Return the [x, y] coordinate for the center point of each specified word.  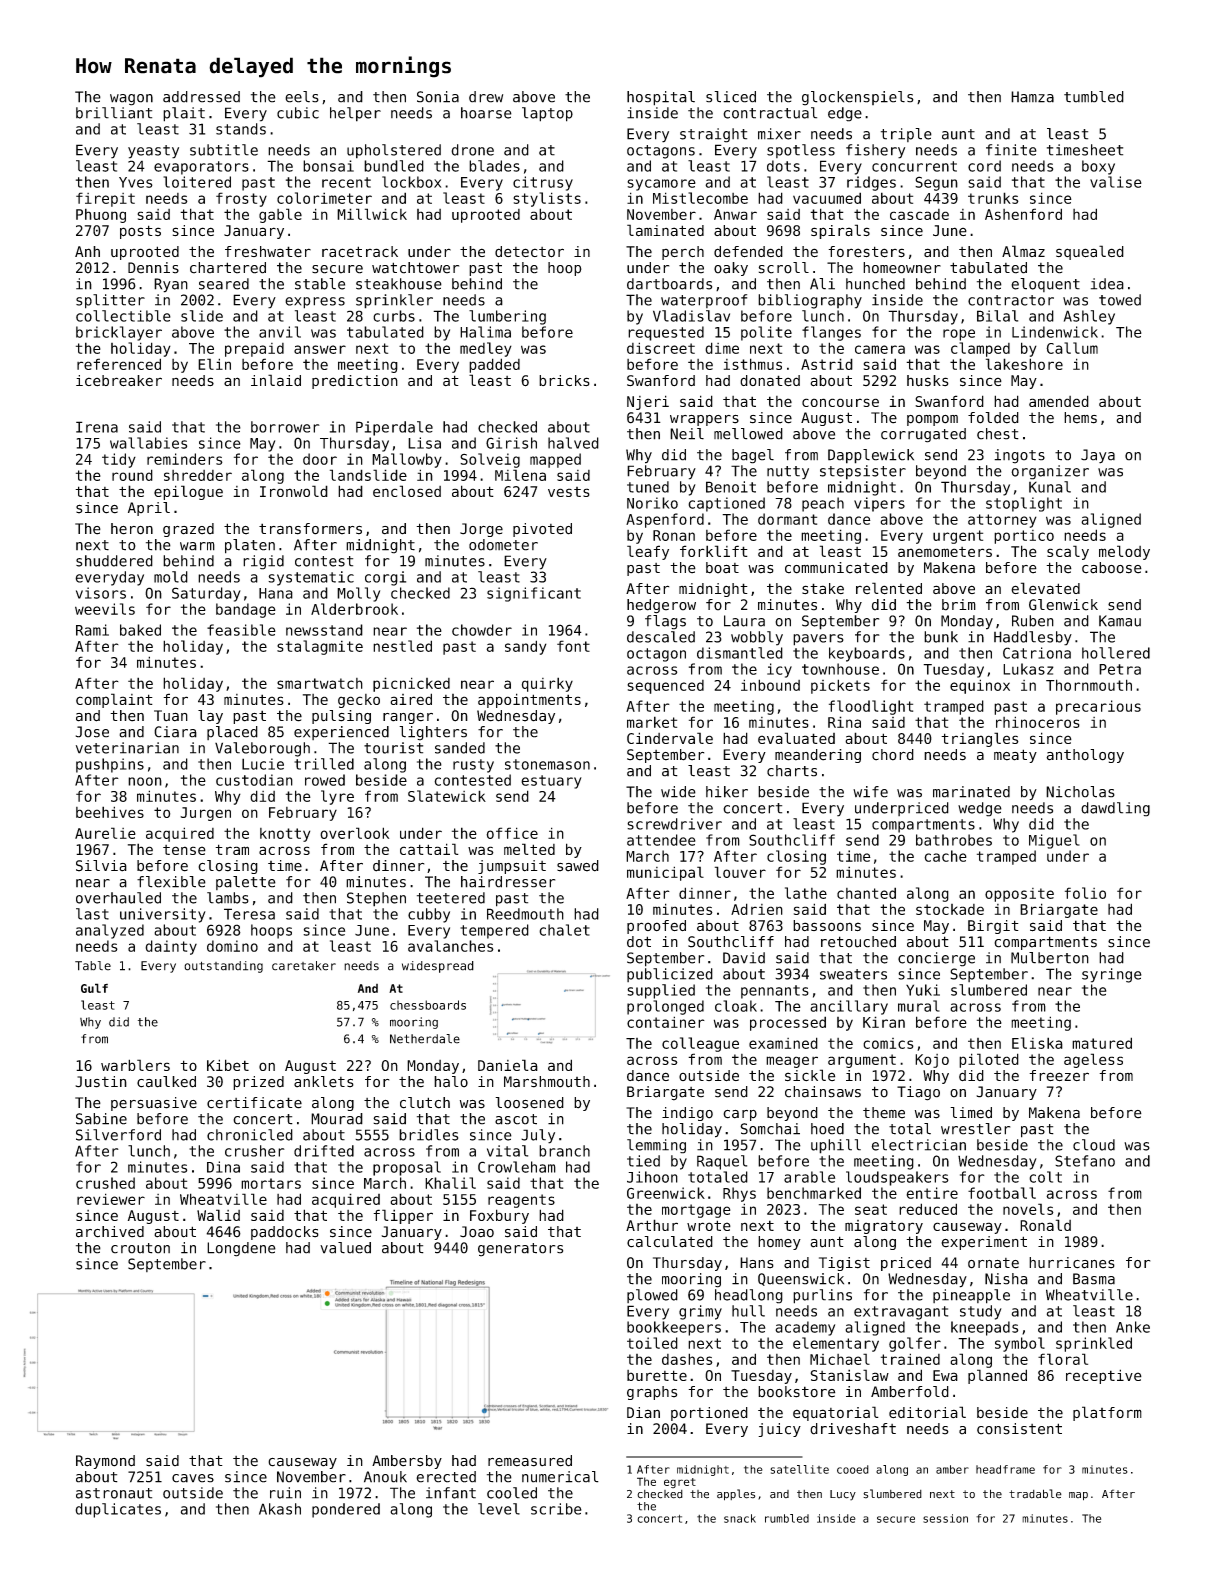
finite [1011, 150]
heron [132, 529]
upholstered [394, 151]
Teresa [249, 914]
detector [529, 252]
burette [657, 1375]
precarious [1098, 707]
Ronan [674, 535]
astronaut [114, 1493]
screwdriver [674, 824]
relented [889, 588]
